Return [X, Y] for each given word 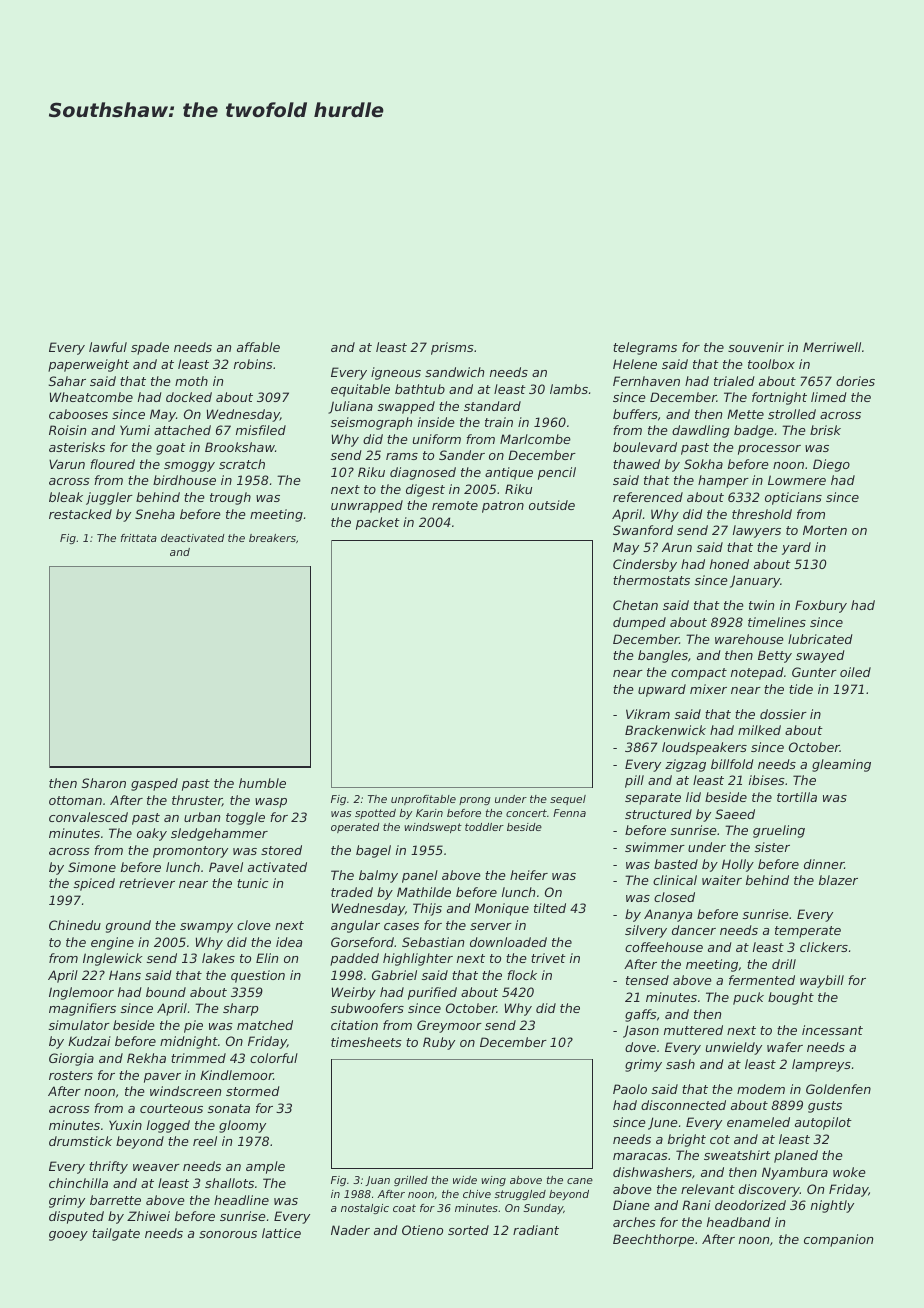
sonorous [228, 1234]
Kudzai [89, 1041]
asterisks [77, 447]
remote [455, 505]
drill [784, 964]
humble [262, 783]
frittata [139, 538]
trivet [548, 958]
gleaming [841, 765]
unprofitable [423, 800]
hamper [723, 481]
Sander [462, 455]
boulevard [645, 447]
